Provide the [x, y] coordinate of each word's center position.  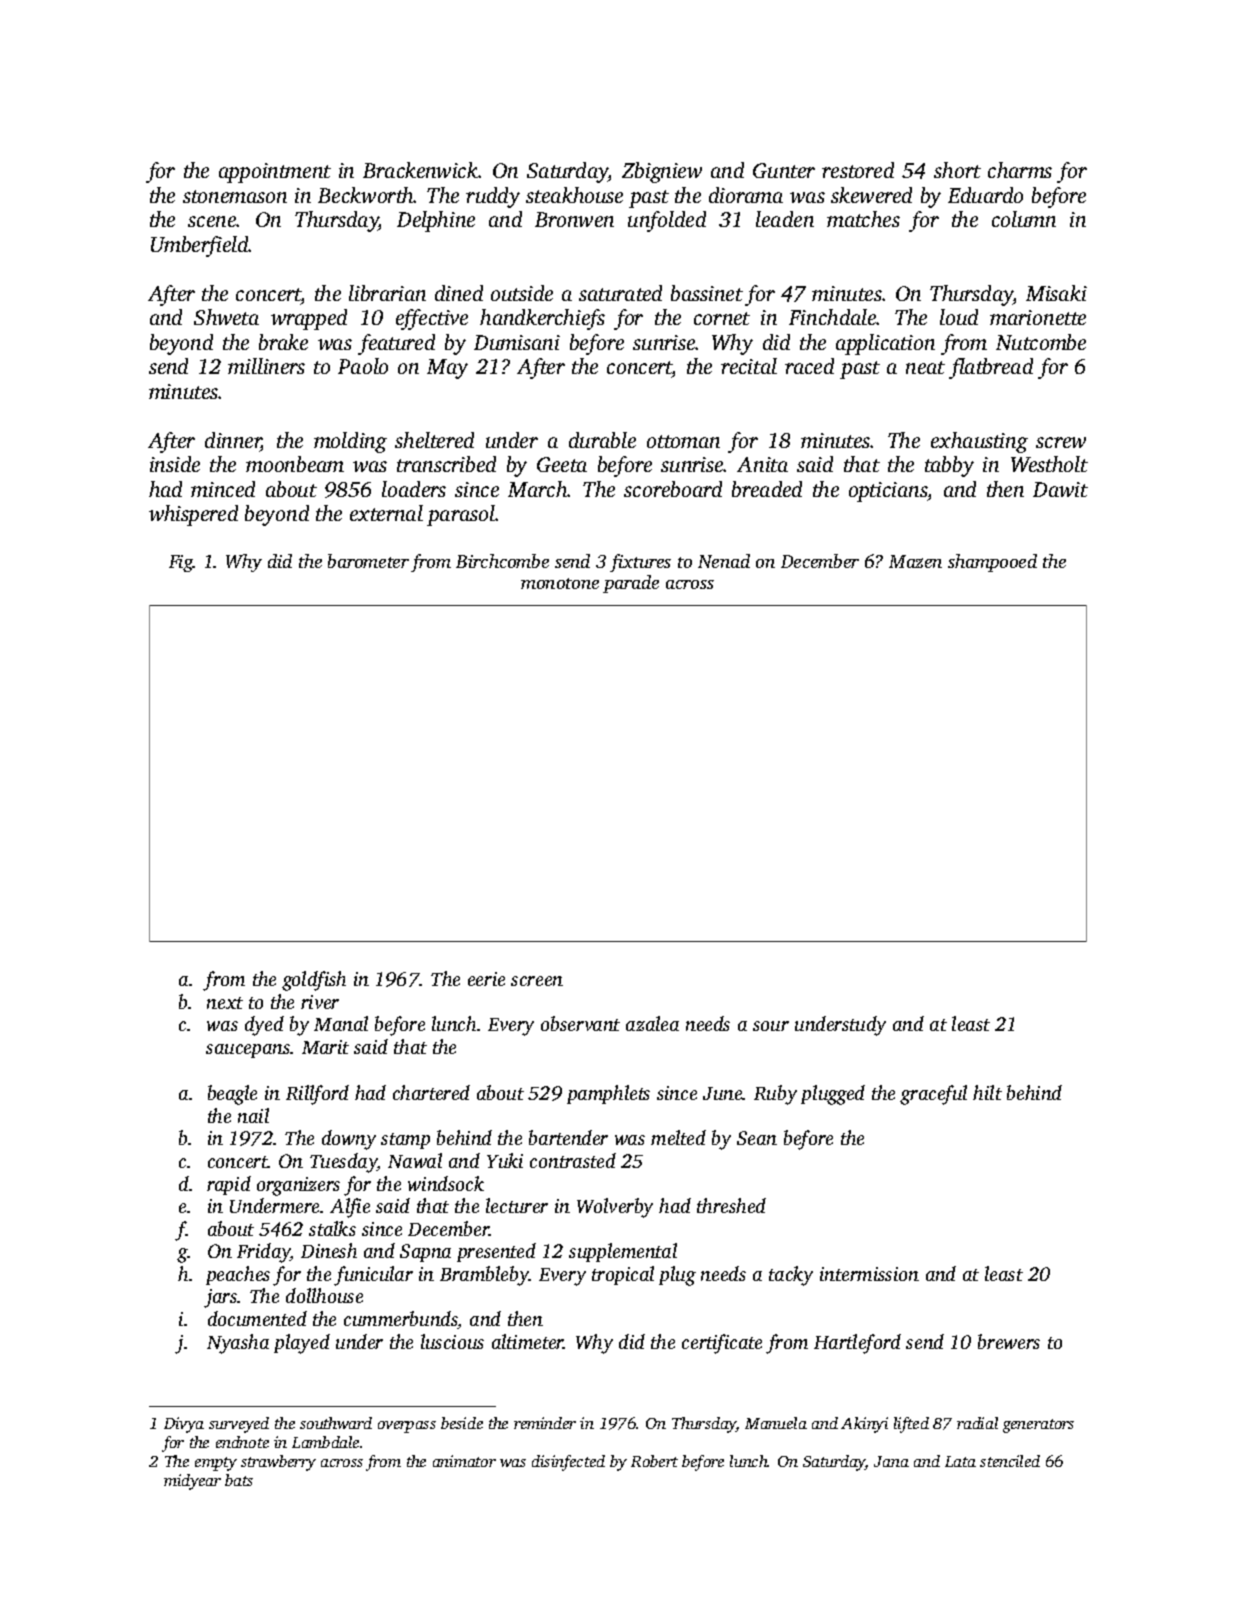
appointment [275, 173]
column [1024, 219]
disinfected [568, 1463]
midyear [192, 1482]
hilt [987, 1092]
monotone [560, 583]
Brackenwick [421, 170]
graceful [933, 1095]
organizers [298, 1186]
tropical [623, 1275]
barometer [368, 561]
